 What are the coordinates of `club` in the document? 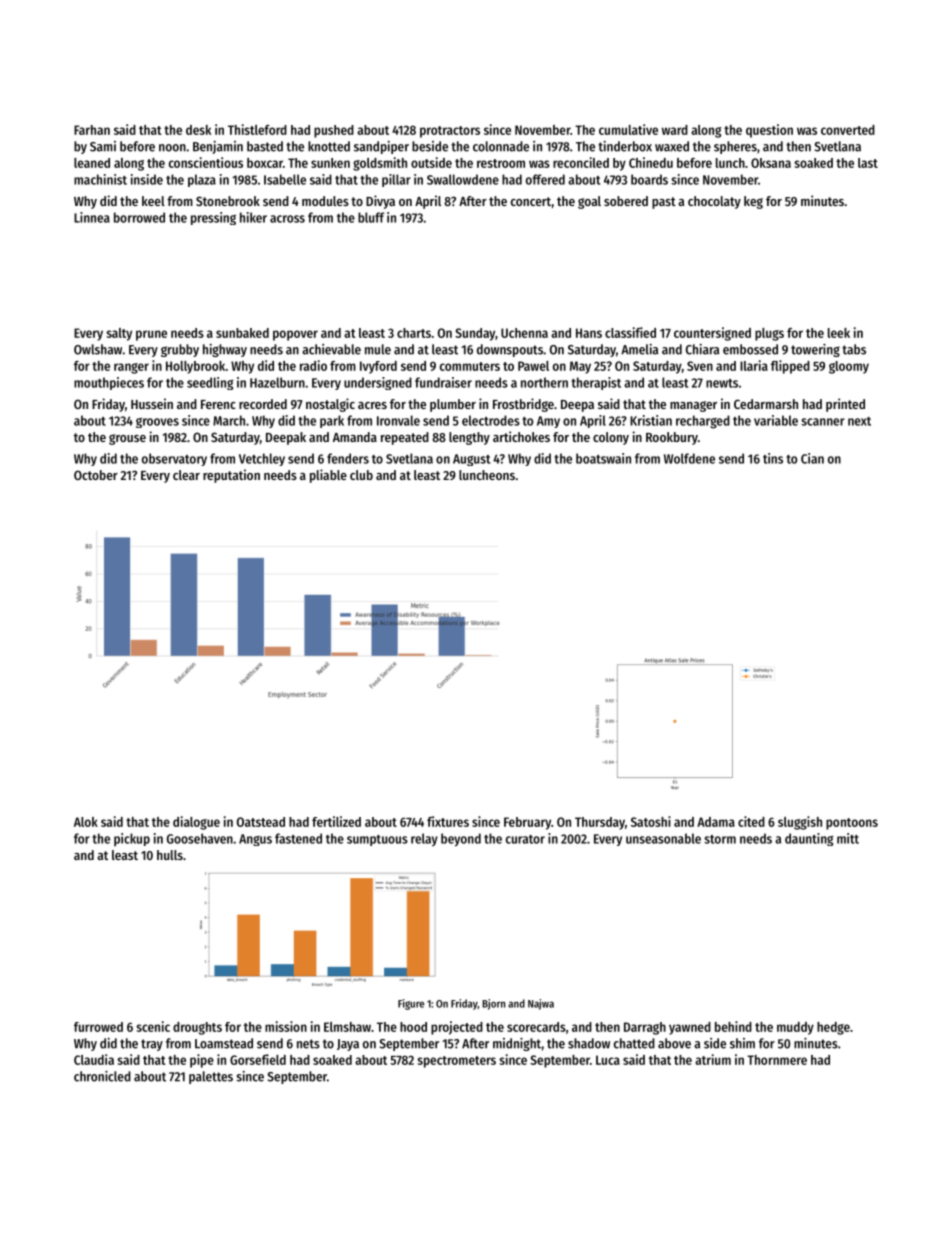 It's located at (361, 475).
